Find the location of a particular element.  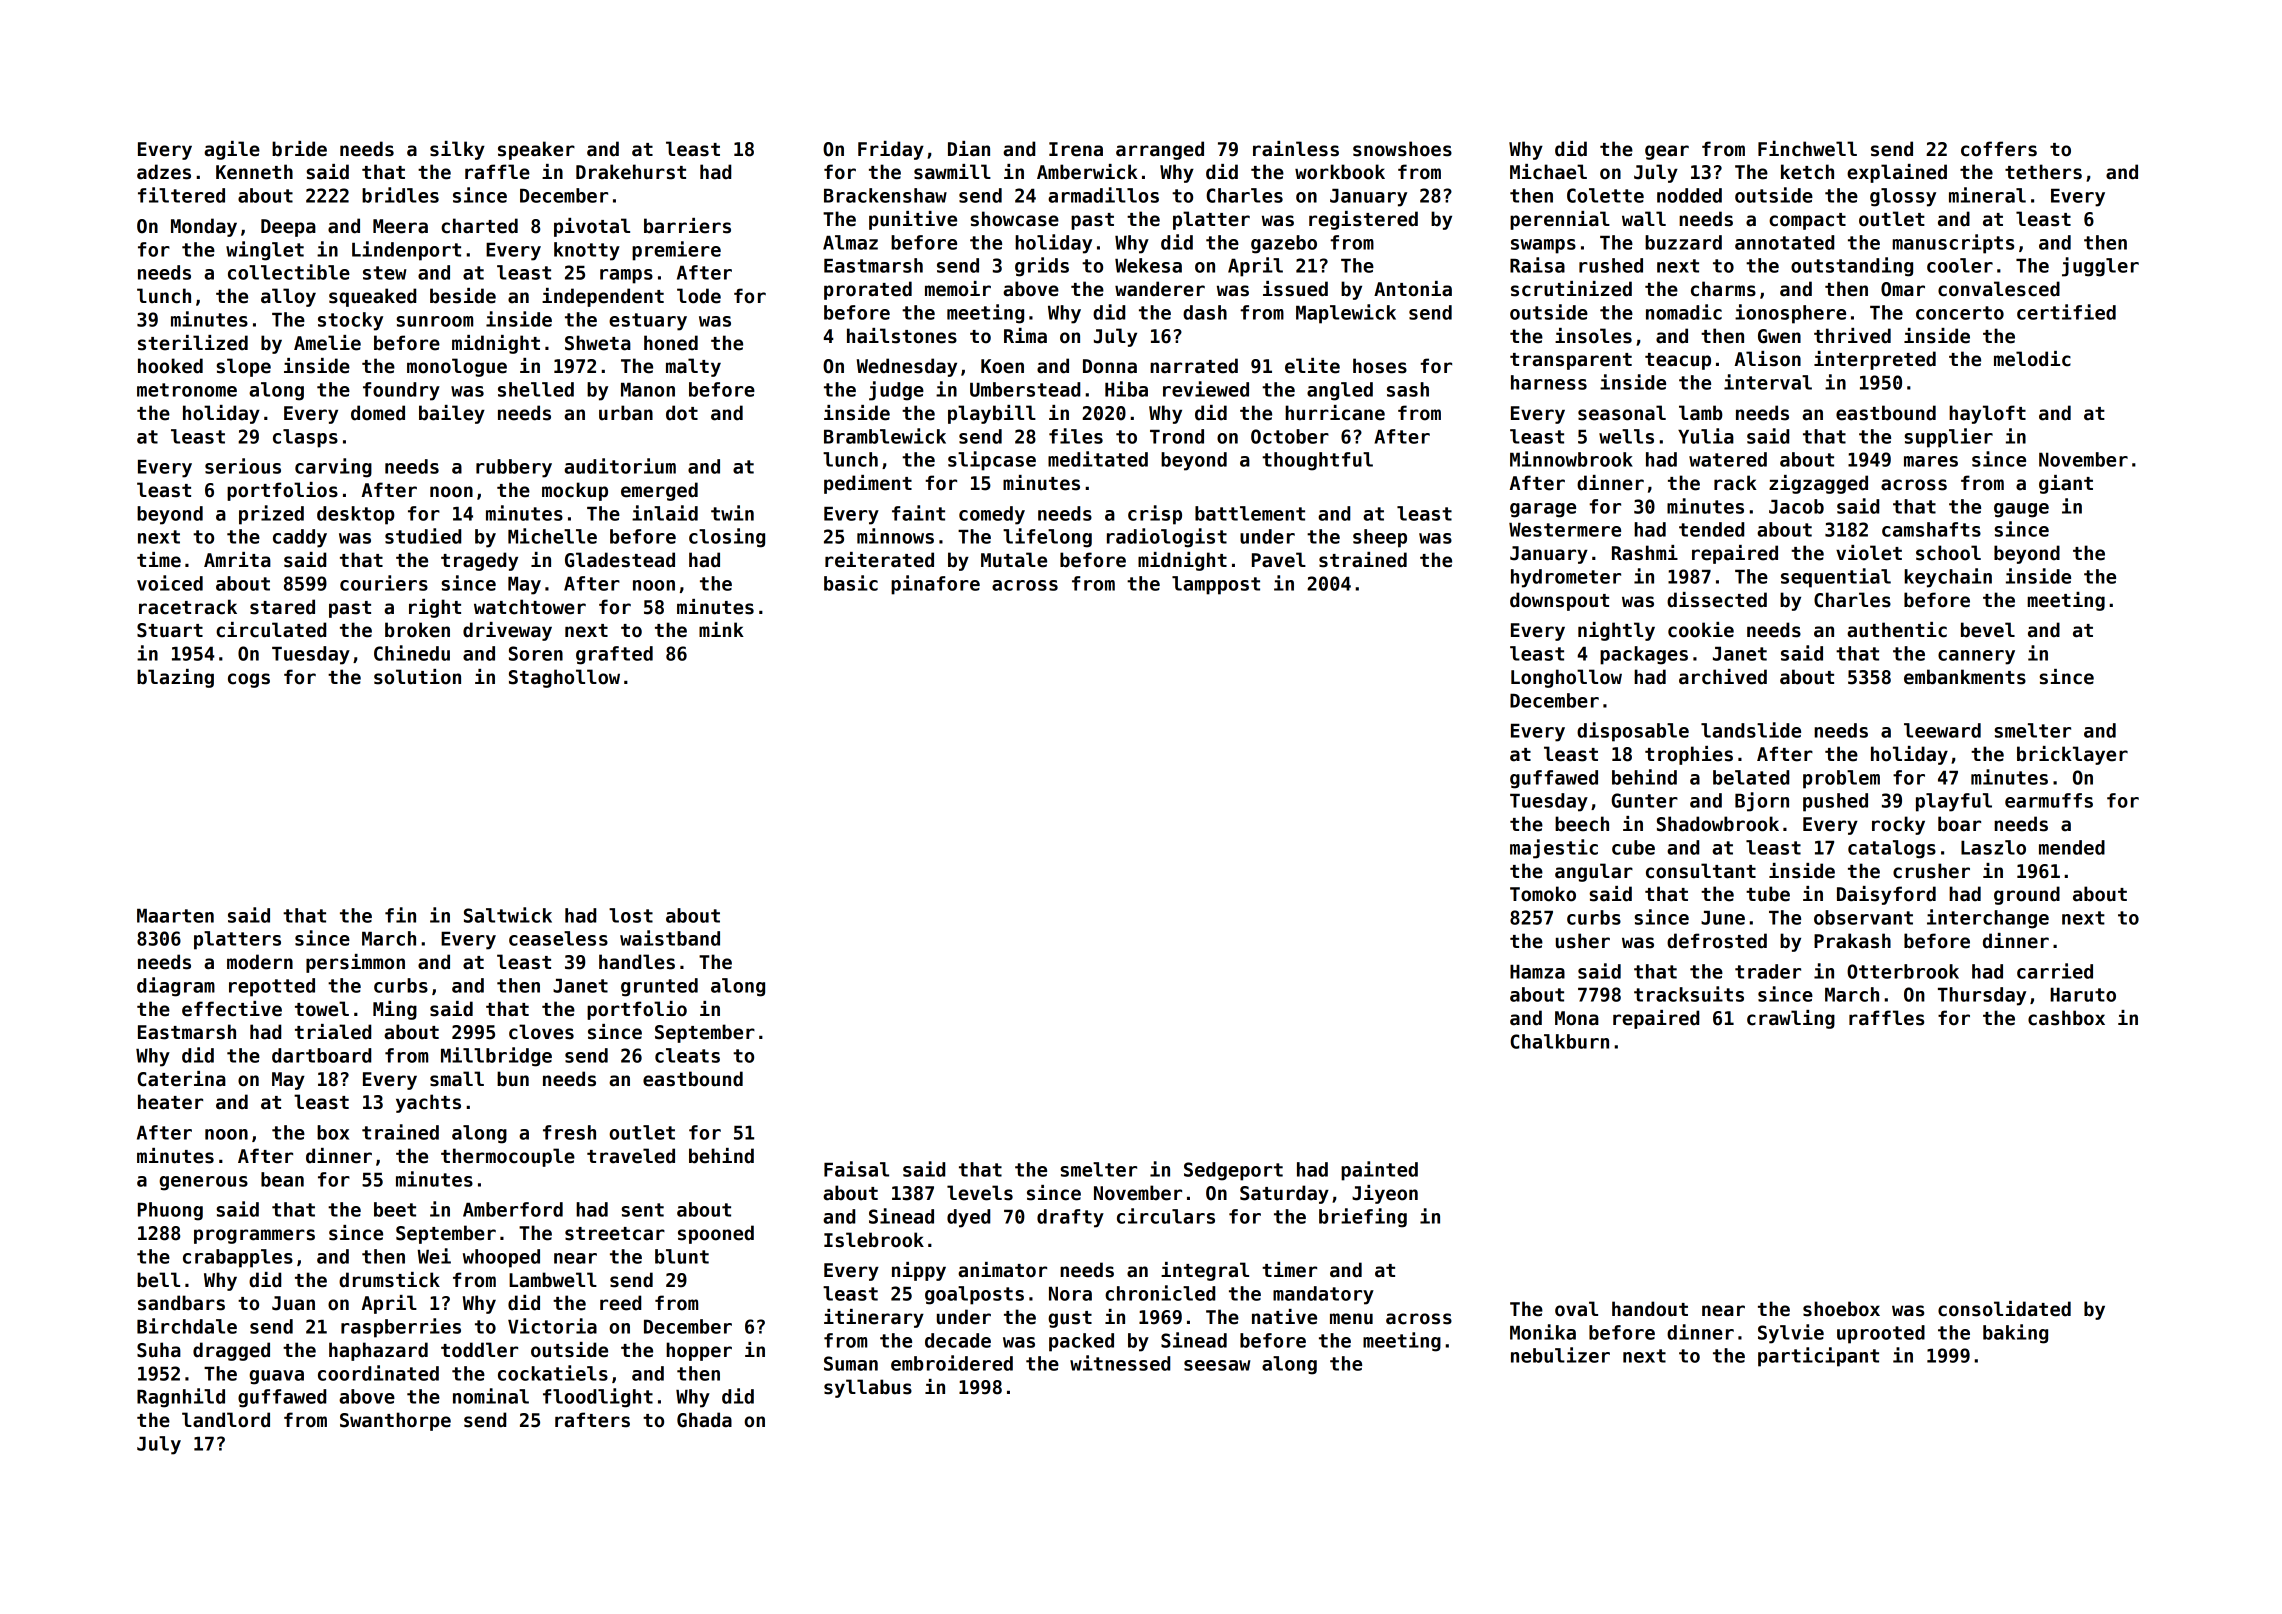

syllabus is located at coordinates (868, 1388).
